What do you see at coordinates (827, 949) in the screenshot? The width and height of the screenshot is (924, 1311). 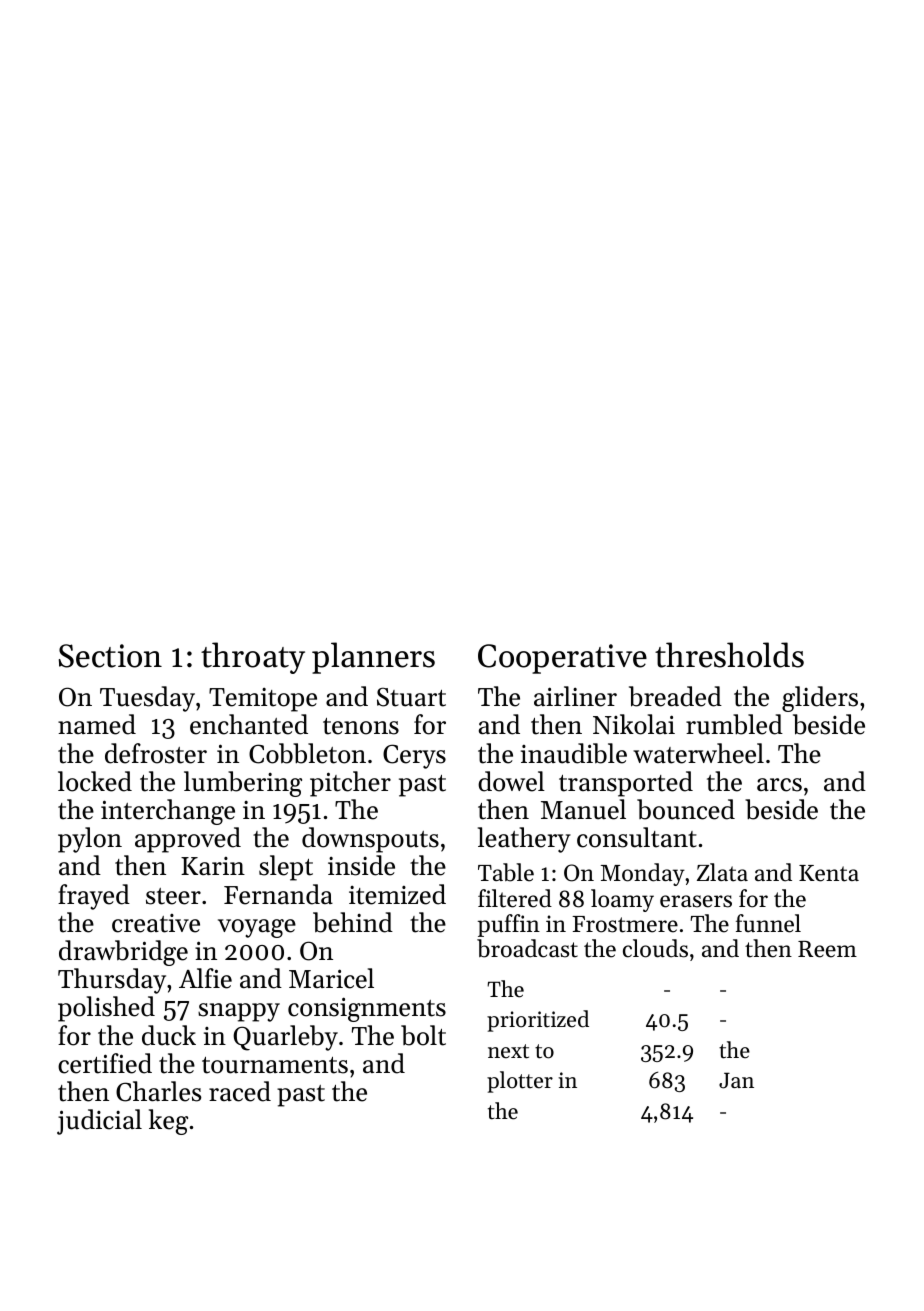 I see `Reem` at bounding box center [827, 949].
